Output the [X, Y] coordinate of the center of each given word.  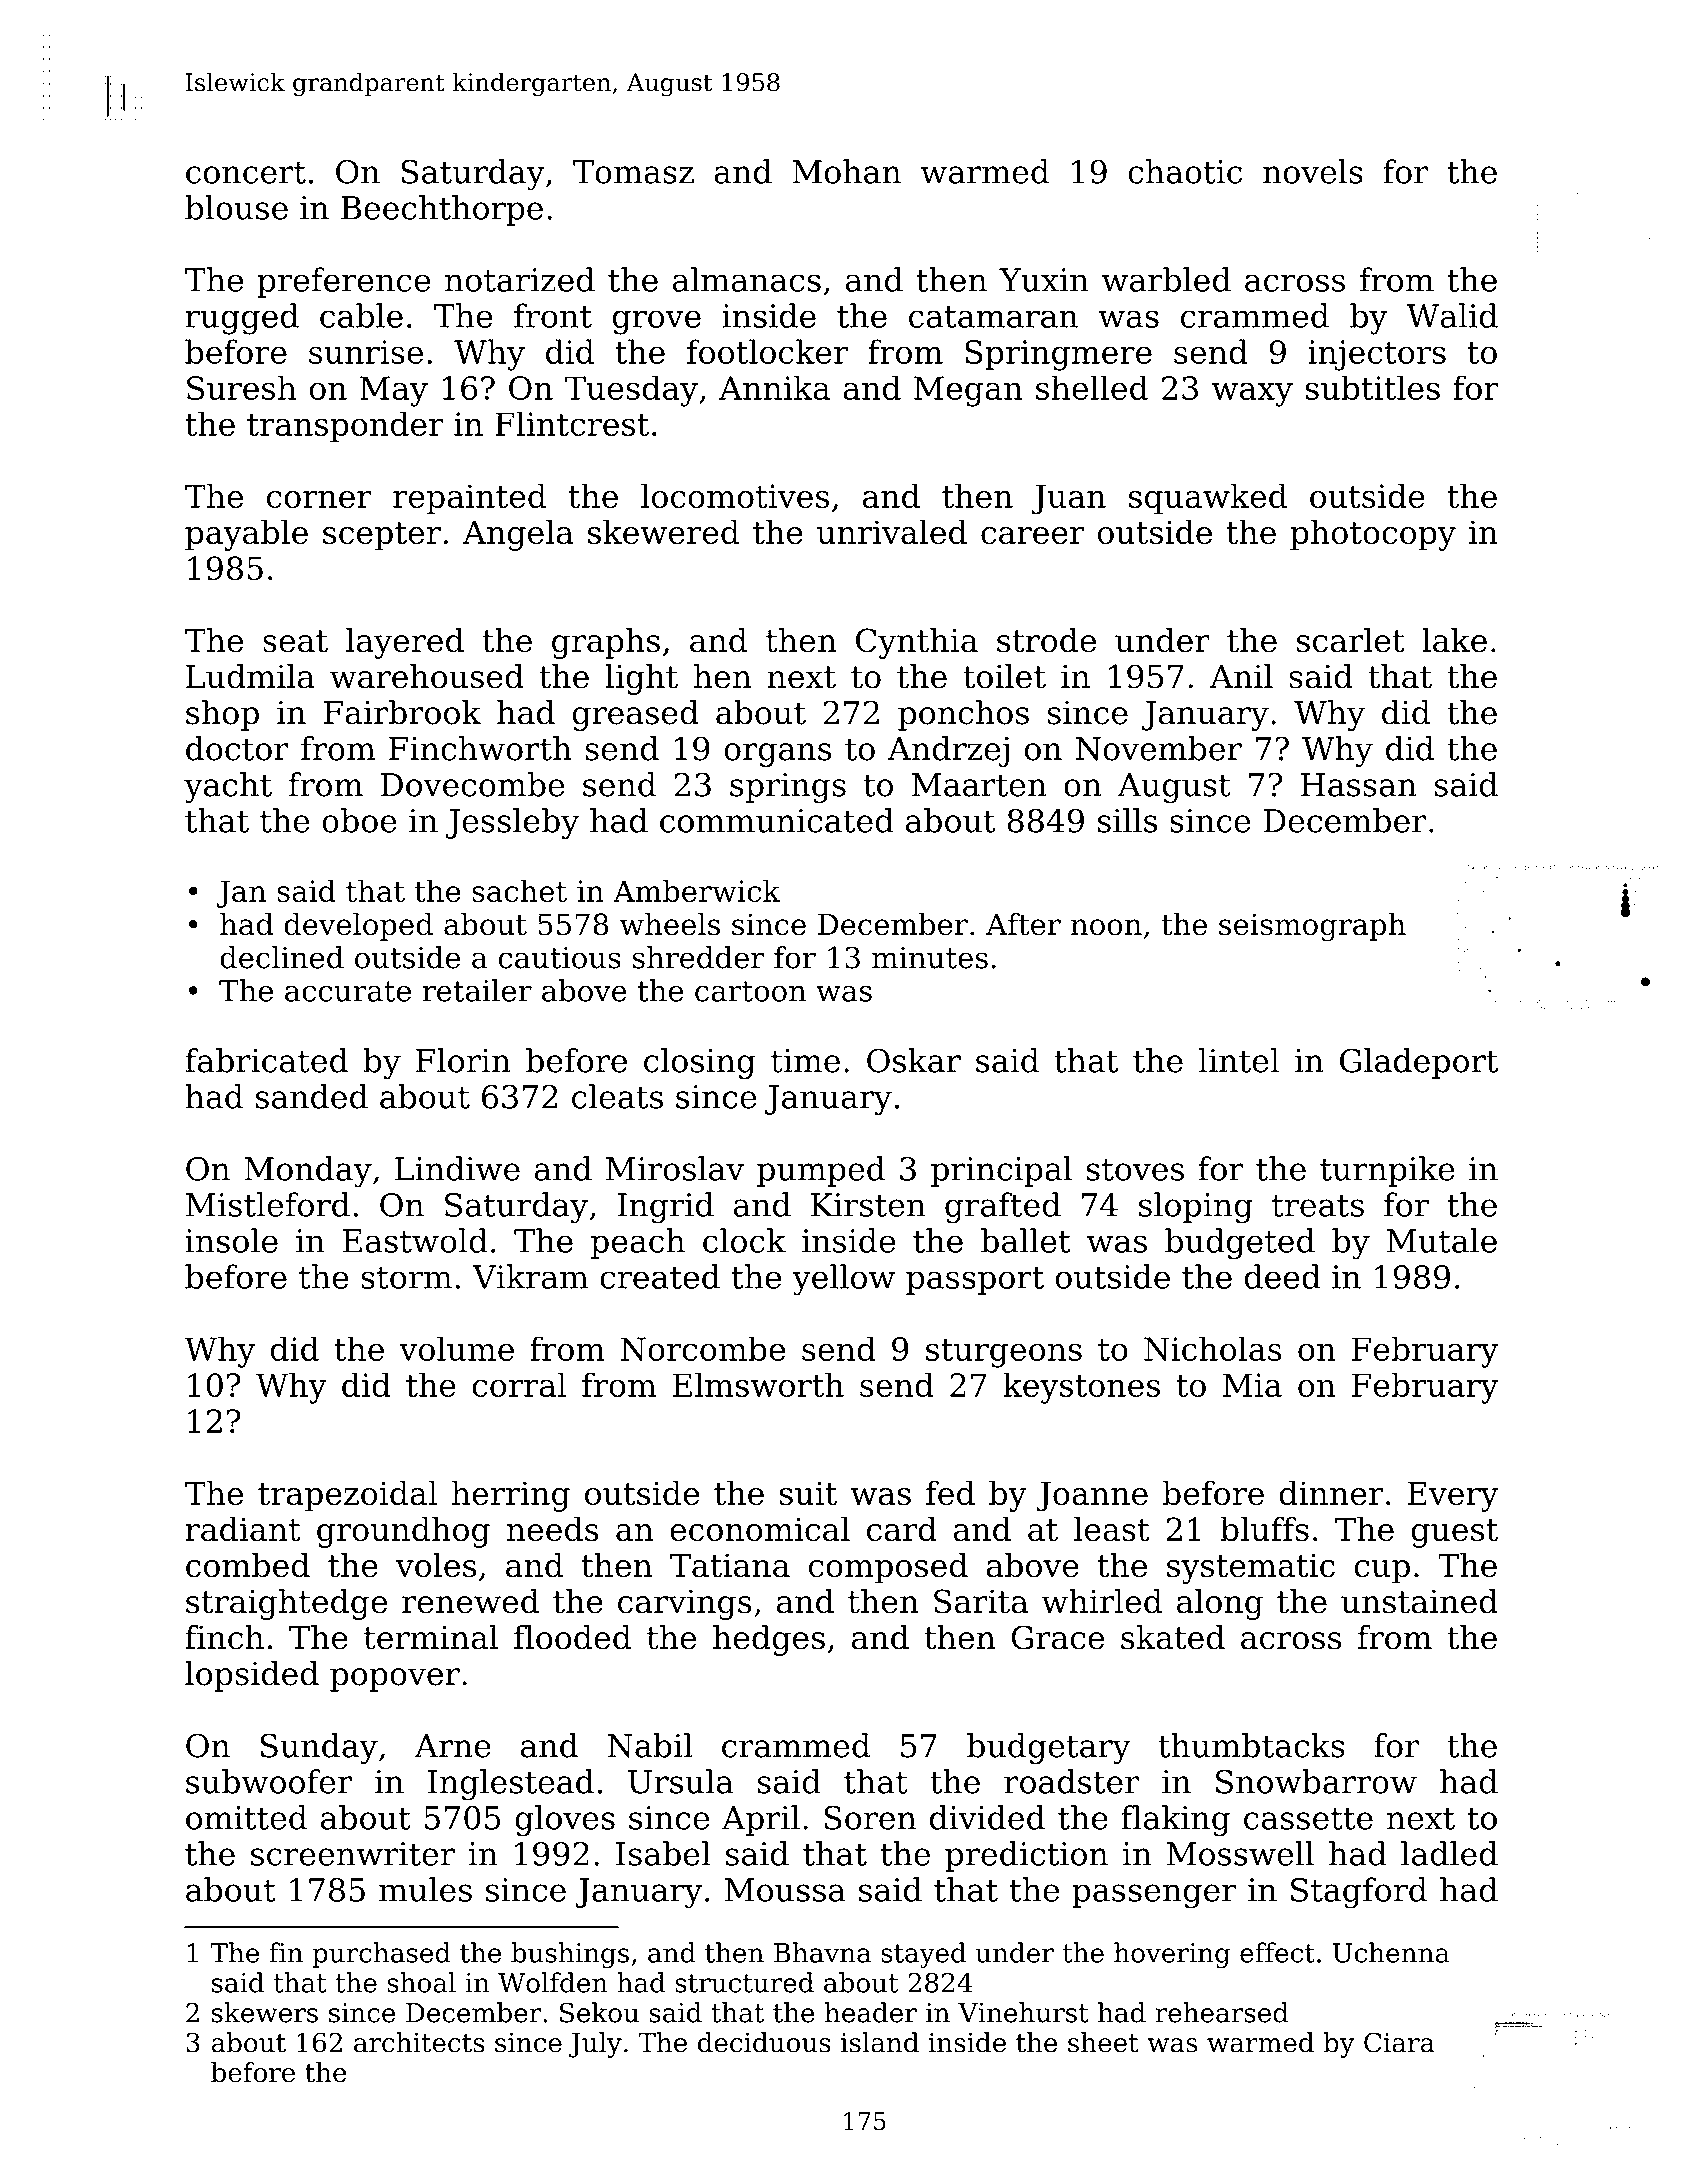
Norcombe [703, 1348]
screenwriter [353, 1854]
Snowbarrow [1316, 1781]
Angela [518, 535]
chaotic [1185, 171]
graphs [606, 643]
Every [1453, 1496]
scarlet [1351, 640]
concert [246, 172]
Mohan [846, 171]
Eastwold [415, 1240]
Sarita [981, 1601]
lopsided [252, 1676]
